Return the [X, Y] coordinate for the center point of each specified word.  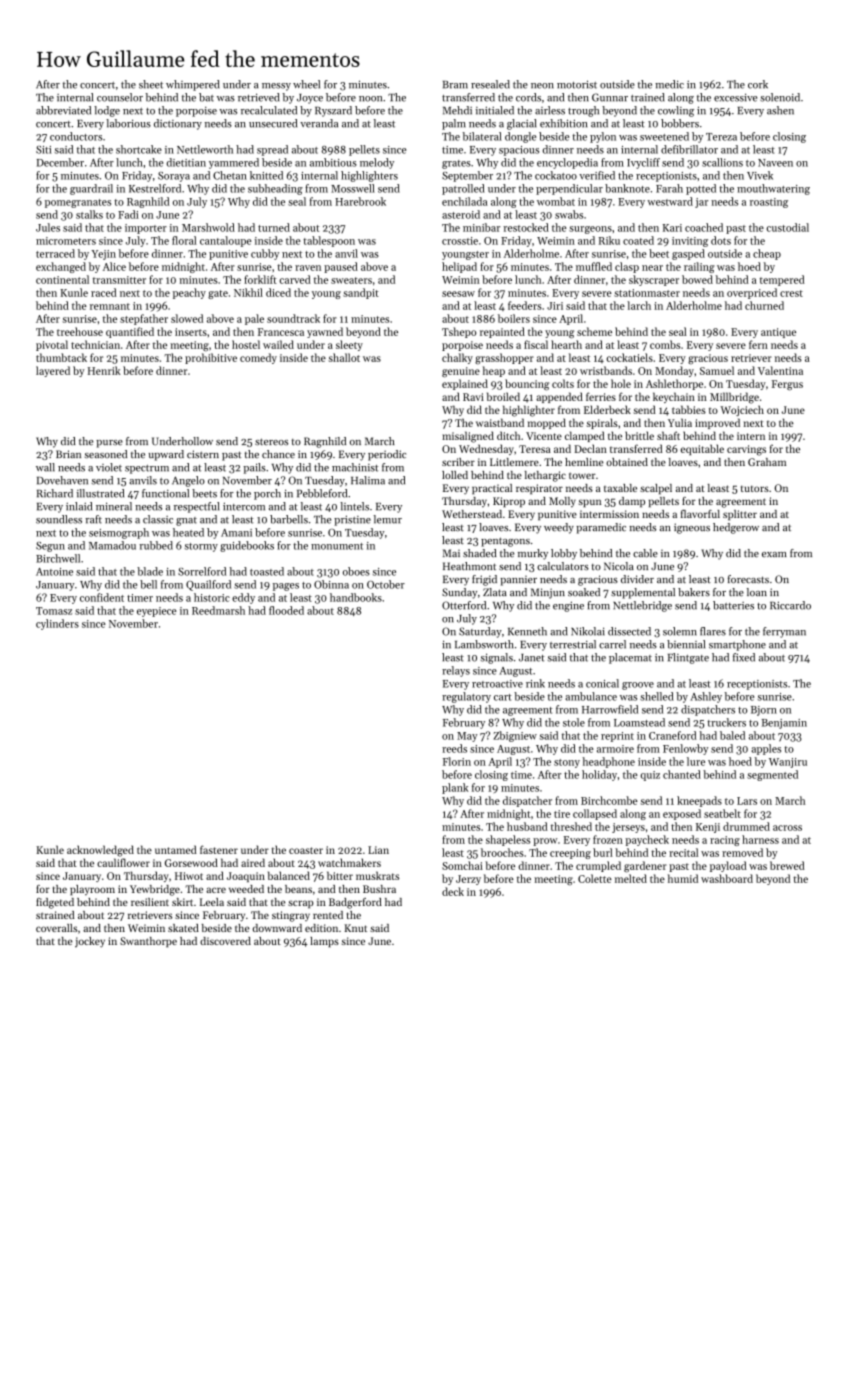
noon [370, 99]
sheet [151, 84]
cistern [203, 454]
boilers [514, 318]
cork [758, 84]
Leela [212, 902]
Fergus [787, 385]
